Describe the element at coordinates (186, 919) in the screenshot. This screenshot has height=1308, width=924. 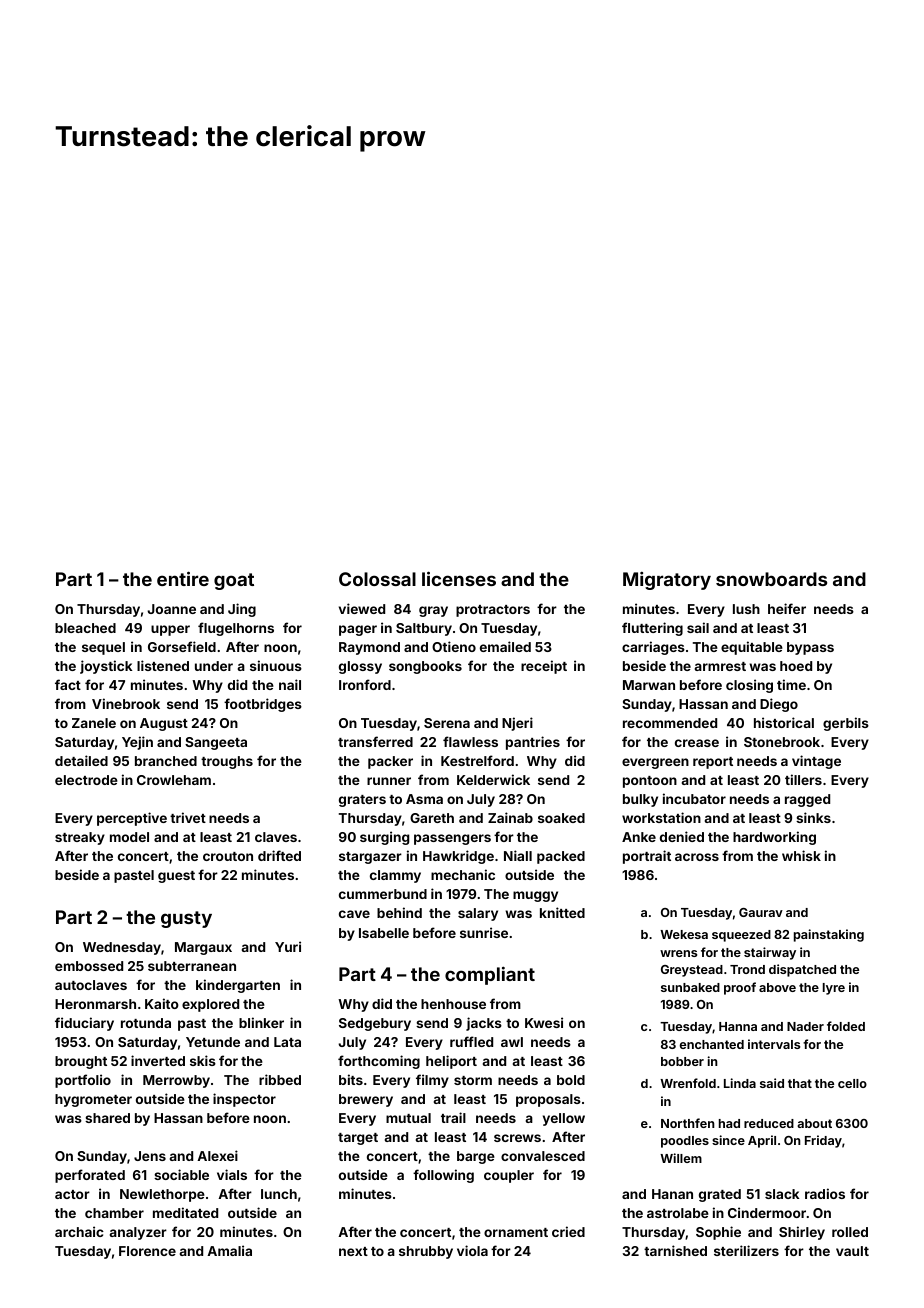
I see `gusty` at that location.
